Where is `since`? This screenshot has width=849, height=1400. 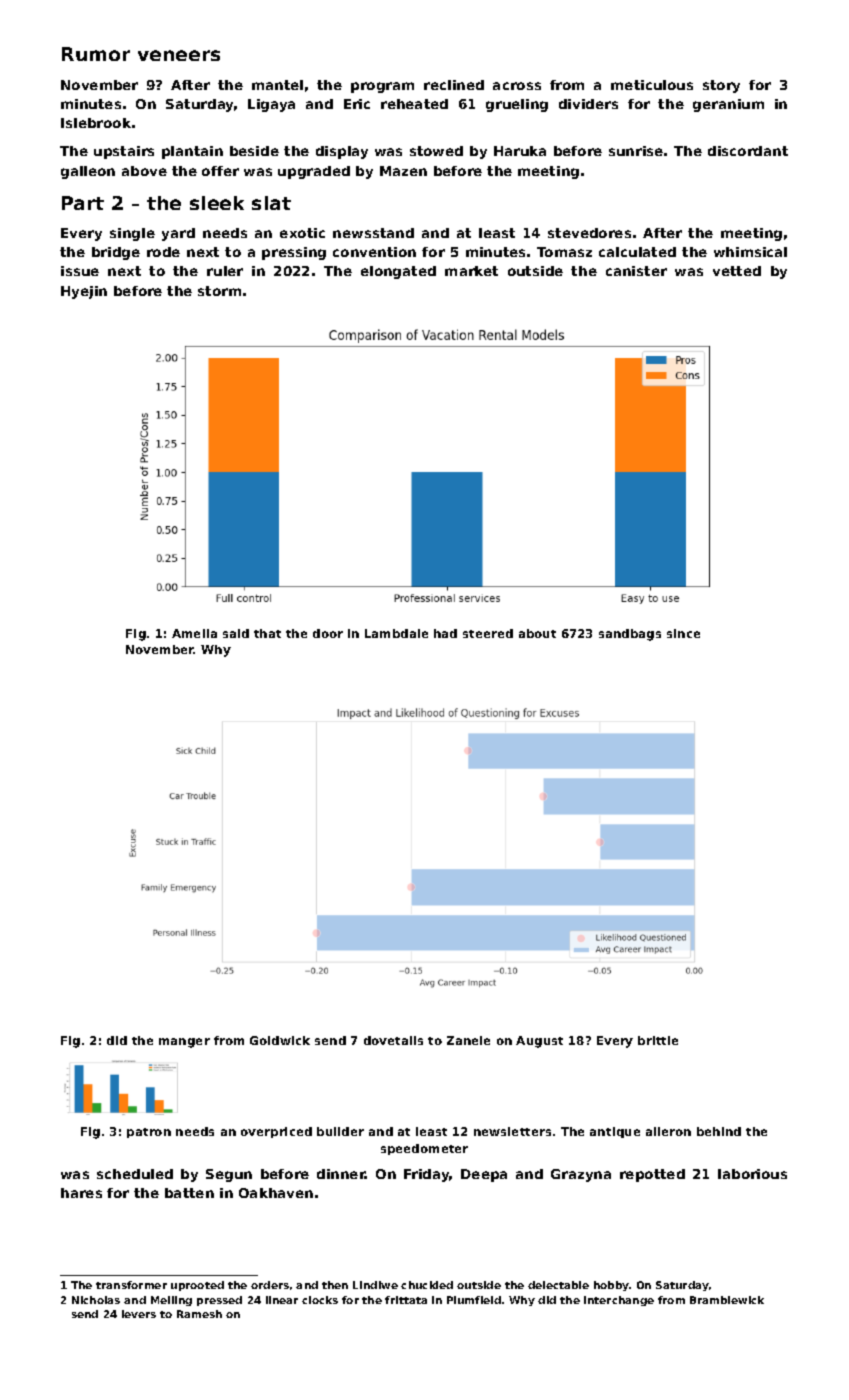
since is located at coordinates (683, 633).
